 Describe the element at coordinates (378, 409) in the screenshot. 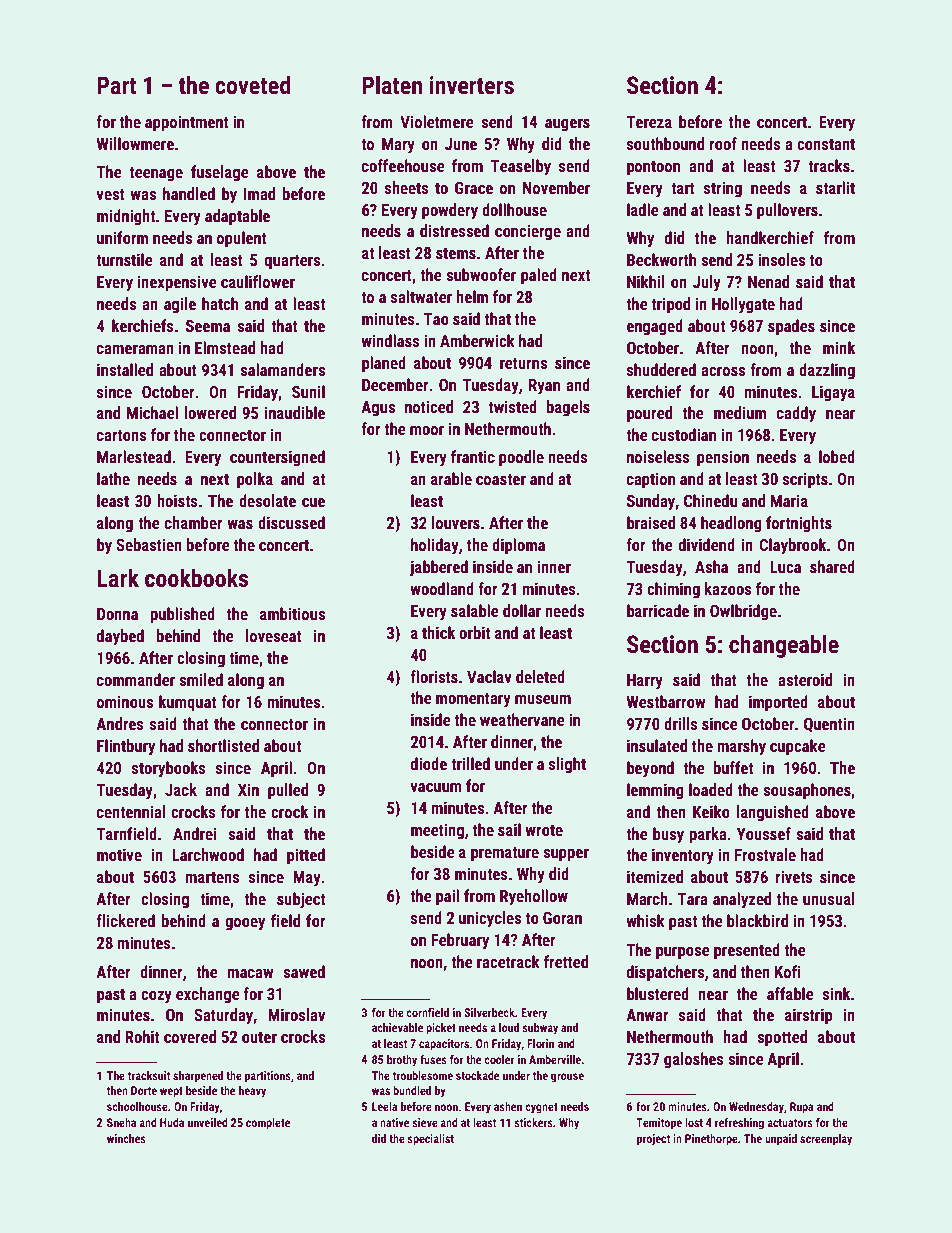

I see `Agus` at that location.
